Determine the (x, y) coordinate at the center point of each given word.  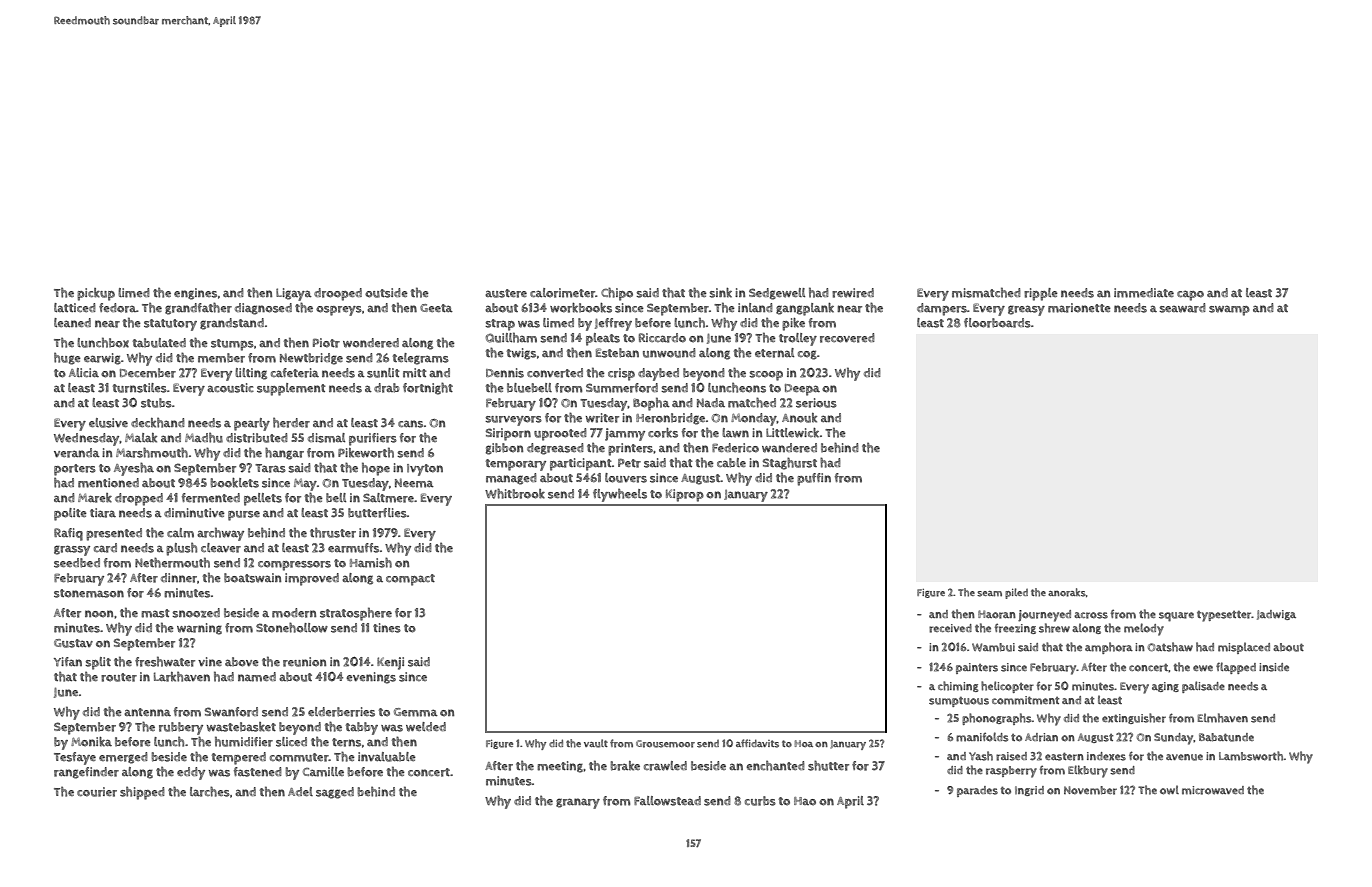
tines (387, 628)
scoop (766, 376)
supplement (291, 389)
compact (410, 580)
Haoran (997, 614)
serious (816, 403)
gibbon (504, 449)
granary (578, 803)
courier (97, 792)
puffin (814, 479)
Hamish (371, 562)
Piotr (326, 343)
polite (70, 514)
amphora (1109, 648)
